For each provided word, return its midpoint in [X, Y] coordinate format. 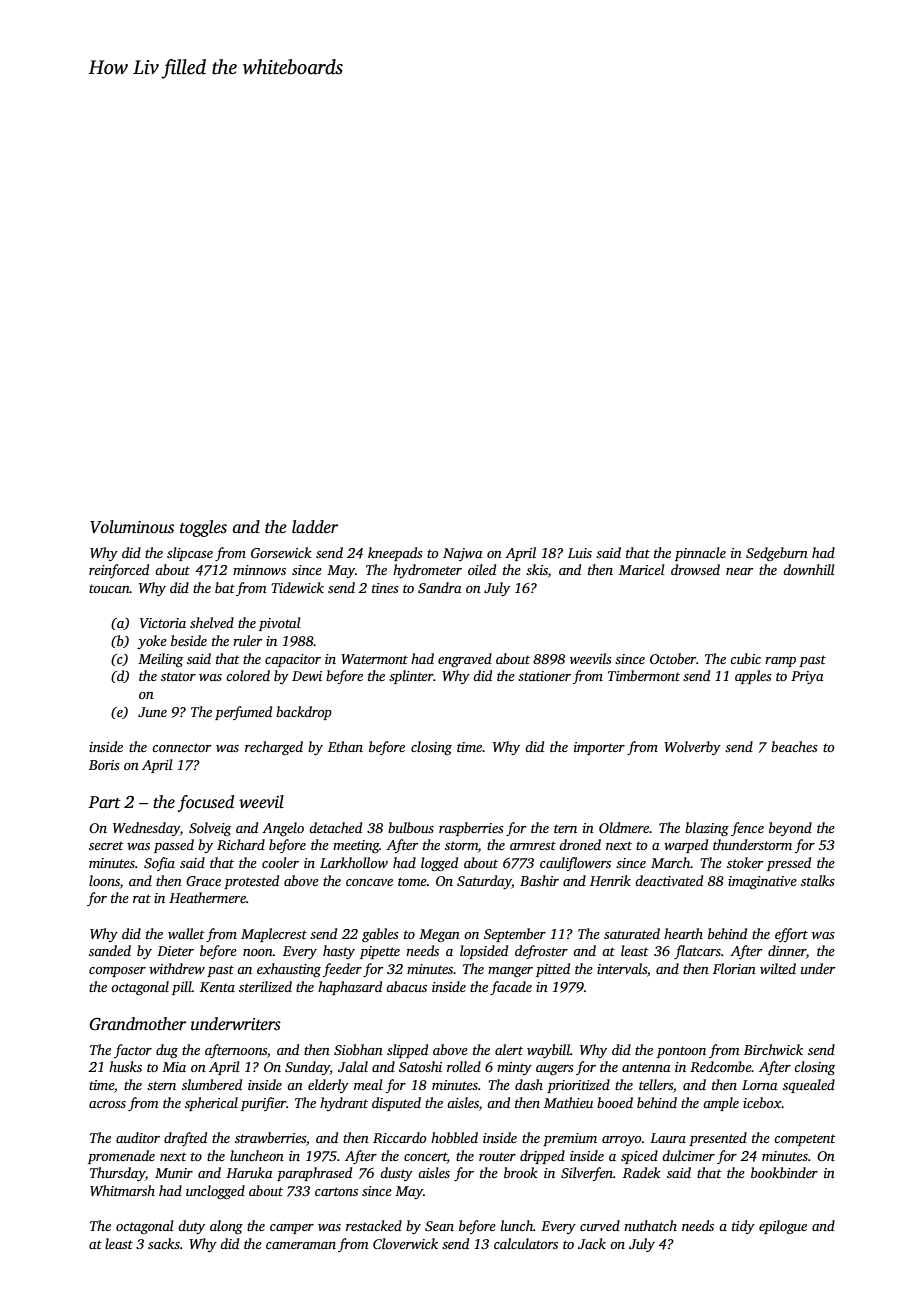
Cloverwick [405, 1243]
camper [292, 1229]
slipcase [190, 554]
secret [106, 845]
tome [412, 881]
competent [805, 1140]
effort [791, 935]
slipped [407, 1051]
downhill [809, 569]
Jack [592, 1243]
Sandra [440, 587]
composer [117, 972]
